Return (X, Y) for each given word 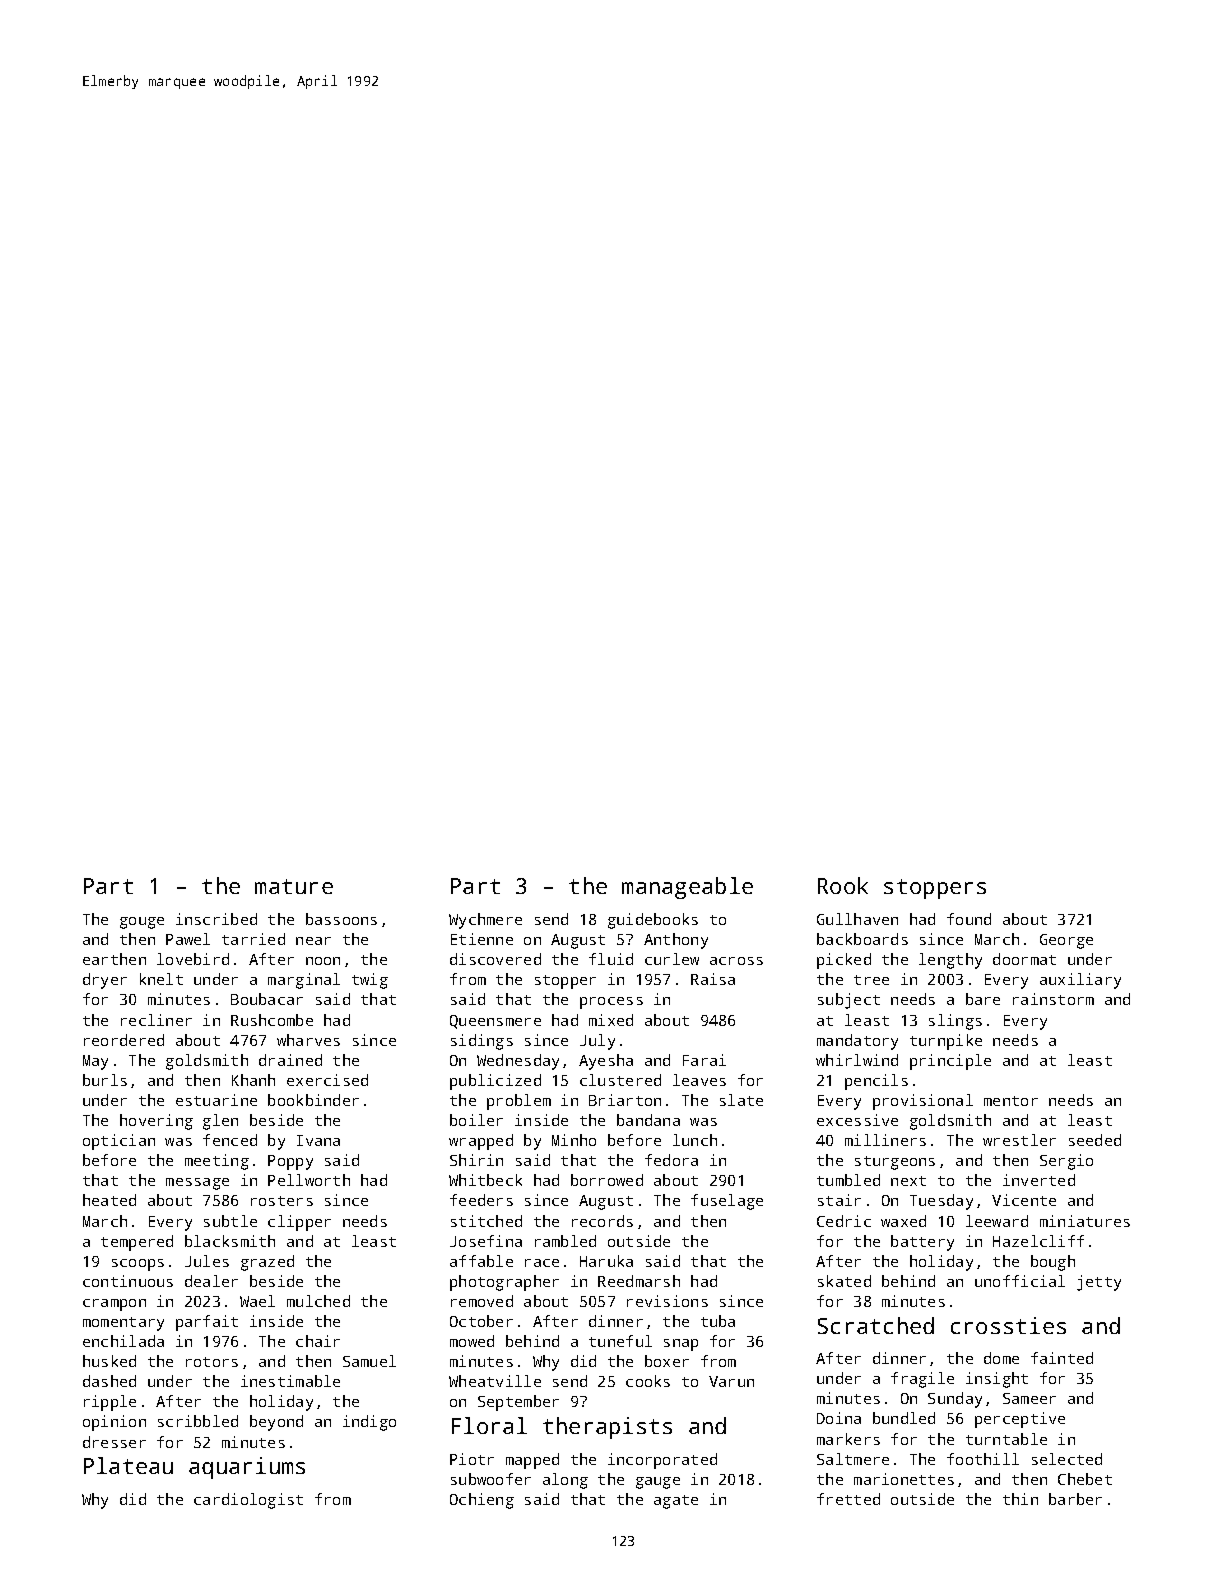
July (597, 1042)
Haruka (606, 1261)
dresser (114, 1442)
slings (955, 1022)
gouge (142, 923)
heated (109, 1200)
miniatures (1085, 1221)
